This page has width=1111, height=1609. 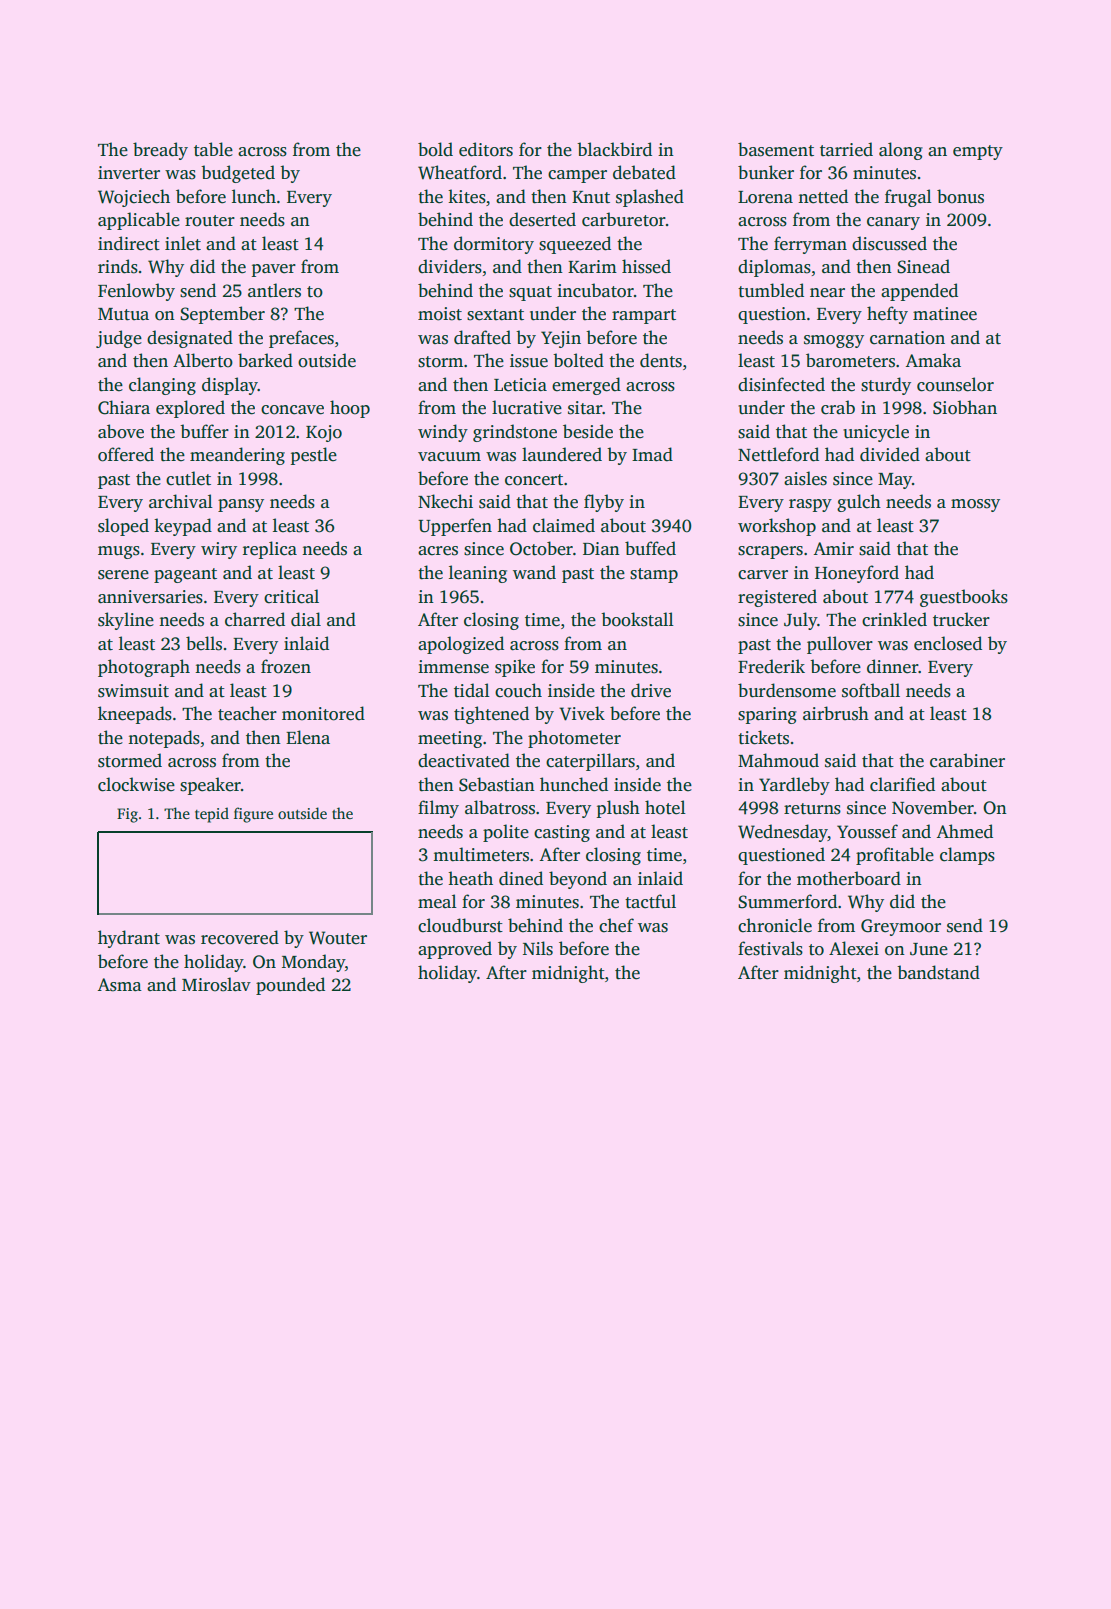 What do you see at coordinates (455, 950) in the page?
I see `approved` at bounding box center [455, 950].
